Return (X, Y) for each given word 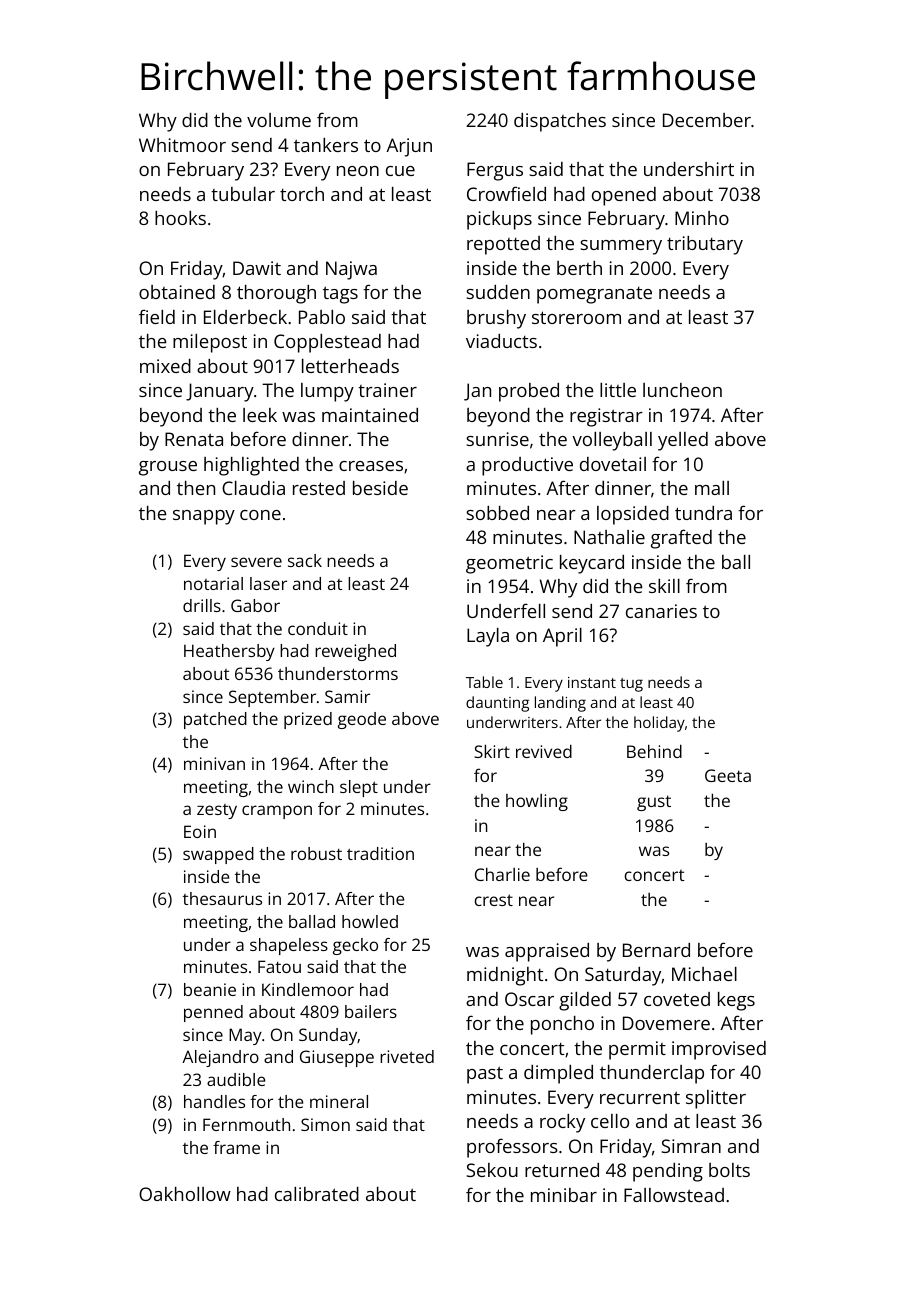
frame (236, 1147)
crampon (277, 812)
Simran (691, 1146)
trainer (387, 390)
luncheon (682, 390)
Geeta (728, 775)
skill (664, 586)
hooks (180, 218)
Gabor (255, 605)
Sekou (492, 1170)
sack (305, 560)
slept (359, 788)
